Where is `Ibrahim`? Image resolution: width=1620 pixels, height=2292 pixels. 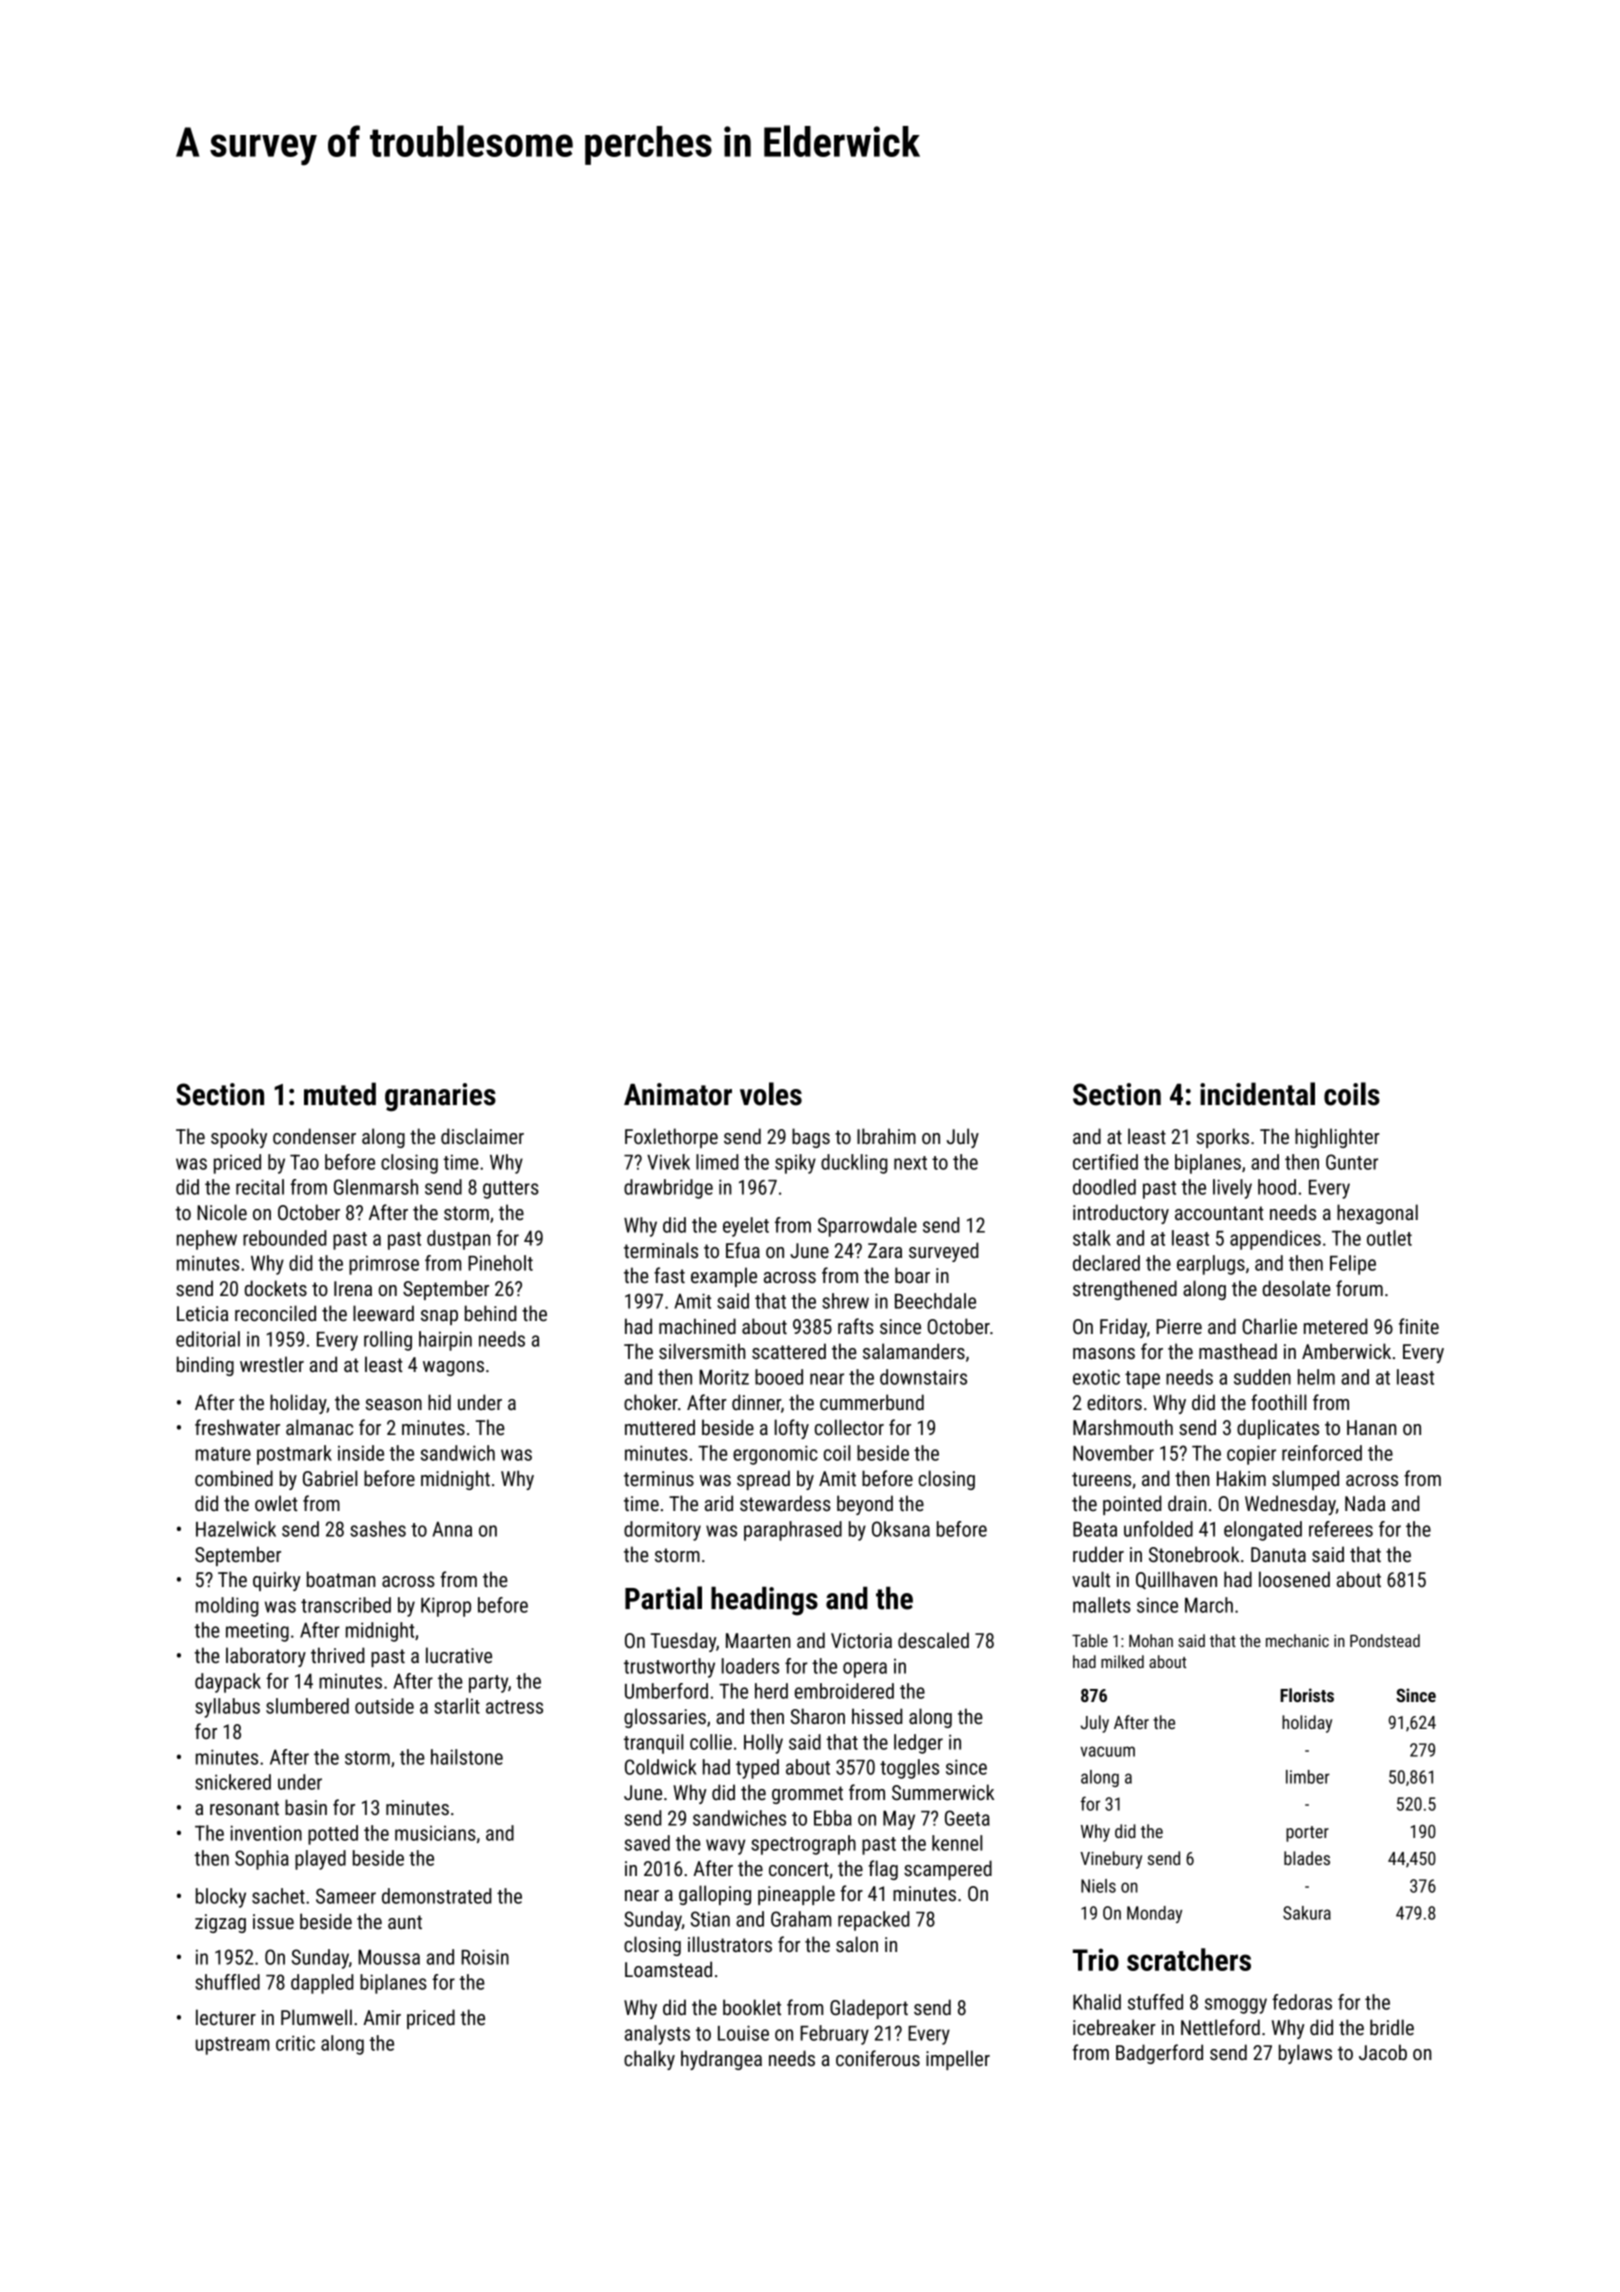 Ibrahim is located at coordinates (886, 1136).
